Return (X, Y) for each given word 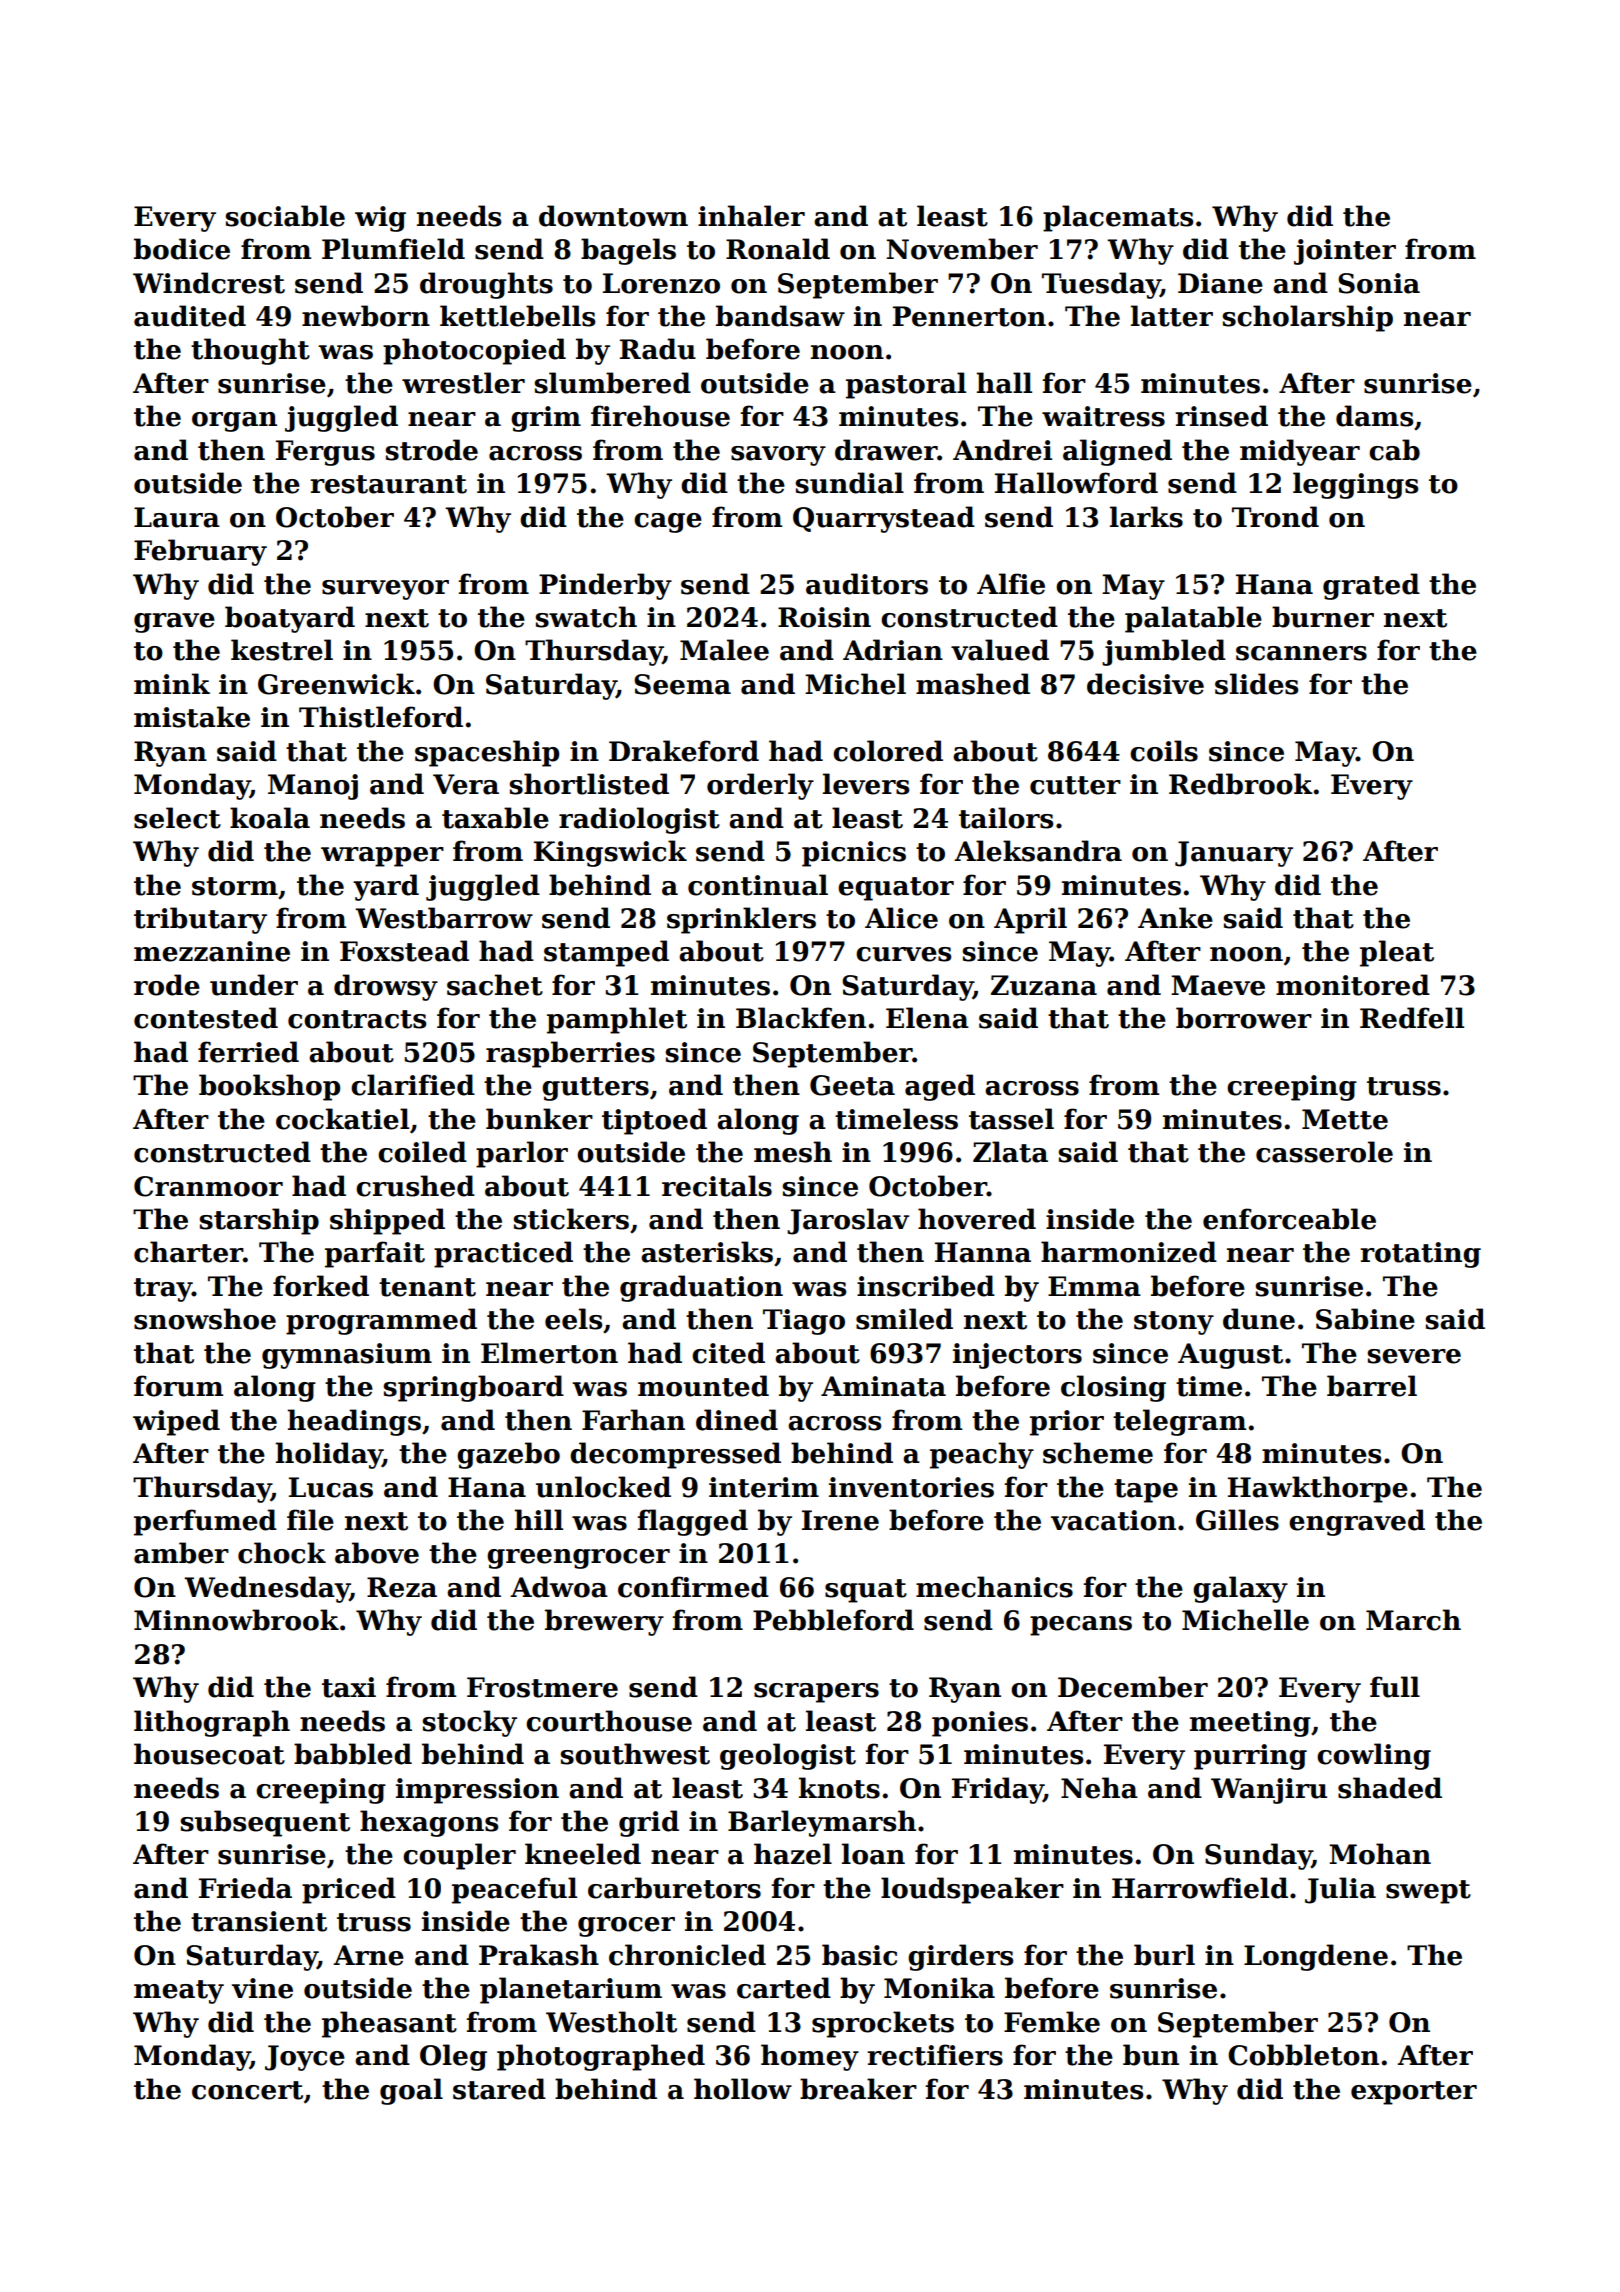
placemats (1118, 218)
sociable (285, 216)
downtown (613, 216)
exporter (1414, 2093)
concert (247, 2090)
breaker (858, 2089)
